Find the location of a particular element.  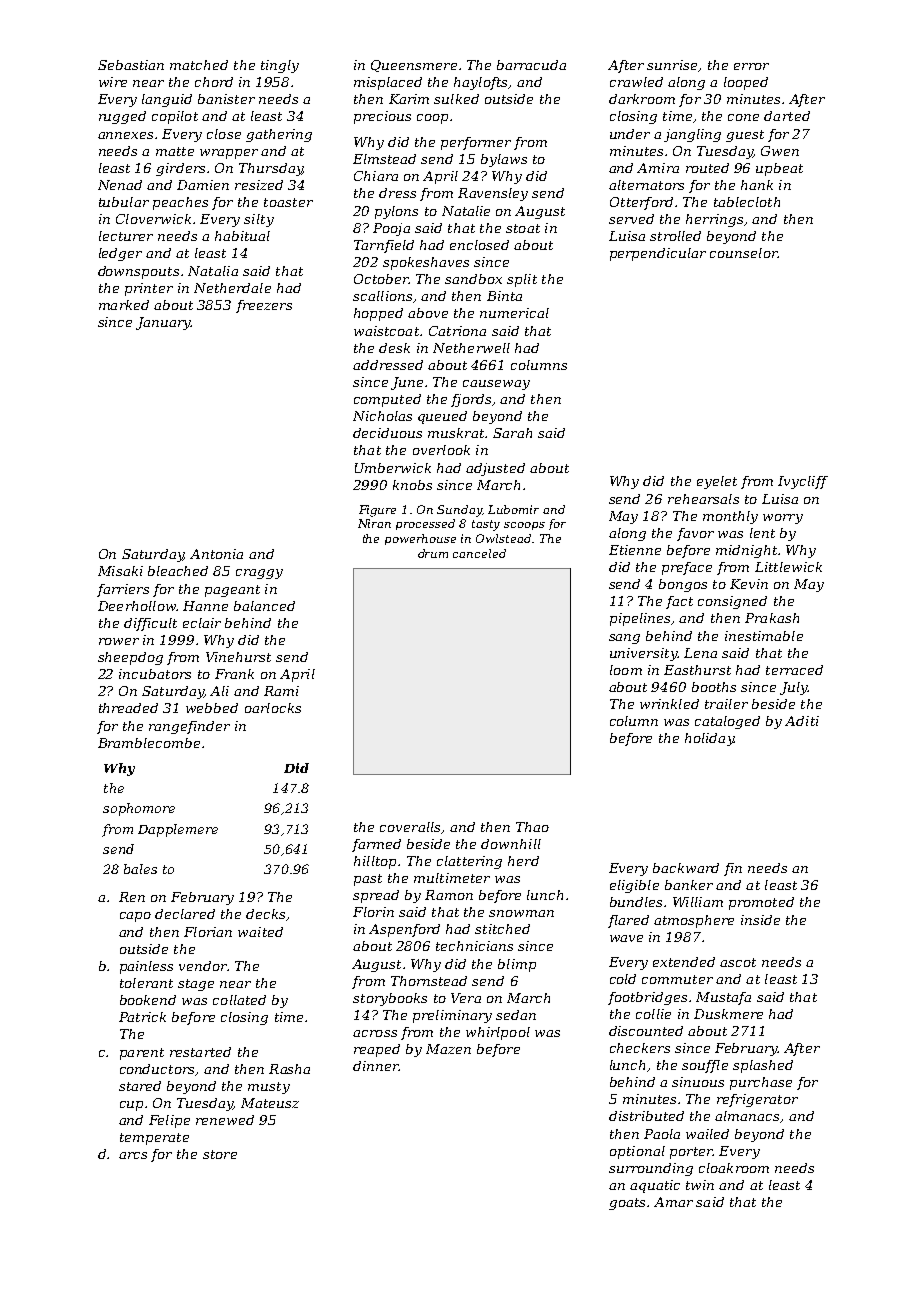

toaster is located at coordinates (288, 202).
